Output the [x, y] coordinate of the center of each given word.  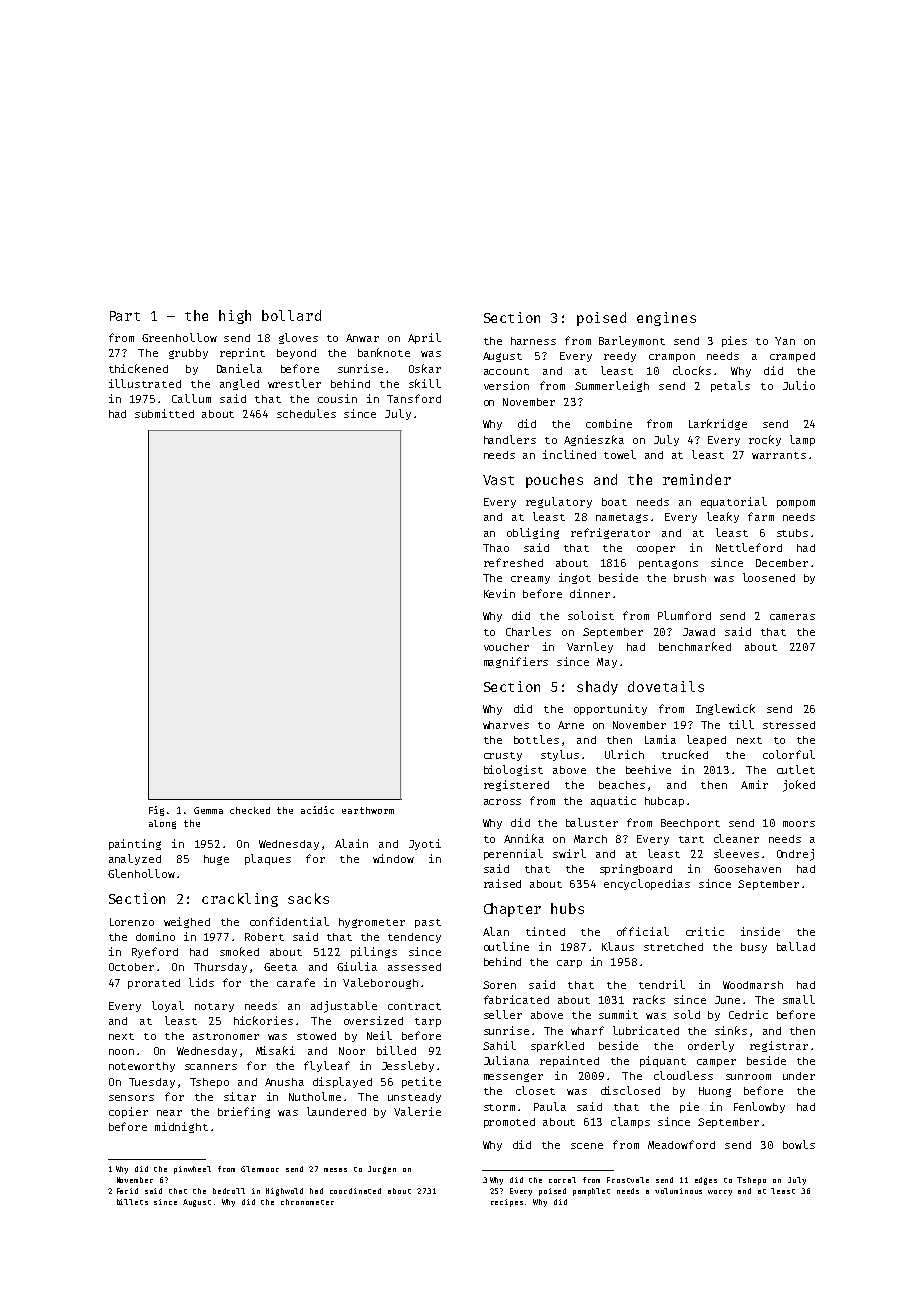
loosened [769, 577]
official [643, 931]
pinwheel [192, 1170]
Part [125, 316]
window [393, 858]
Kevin [499, 593]
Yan [785, 341]
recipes [507, 1203]
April [424, 338]
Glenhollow [141, 873]
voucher [506, 647]
